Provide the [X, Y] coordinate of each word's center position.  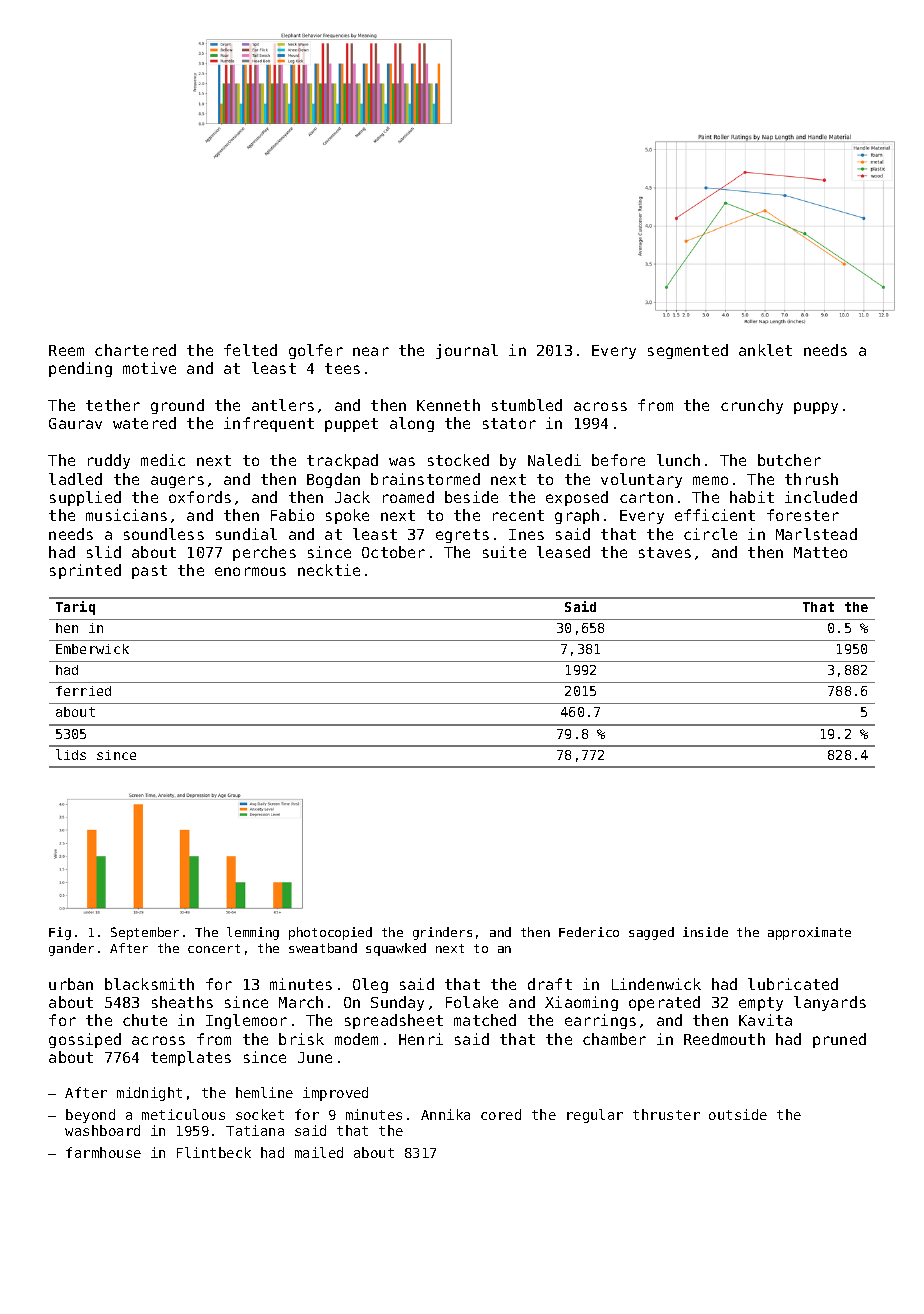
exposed [577, 498]
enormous [250, 571]
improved [335, 1094]
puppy [816, 408]
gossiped [85, 1040]
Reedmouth [724, 1039]
